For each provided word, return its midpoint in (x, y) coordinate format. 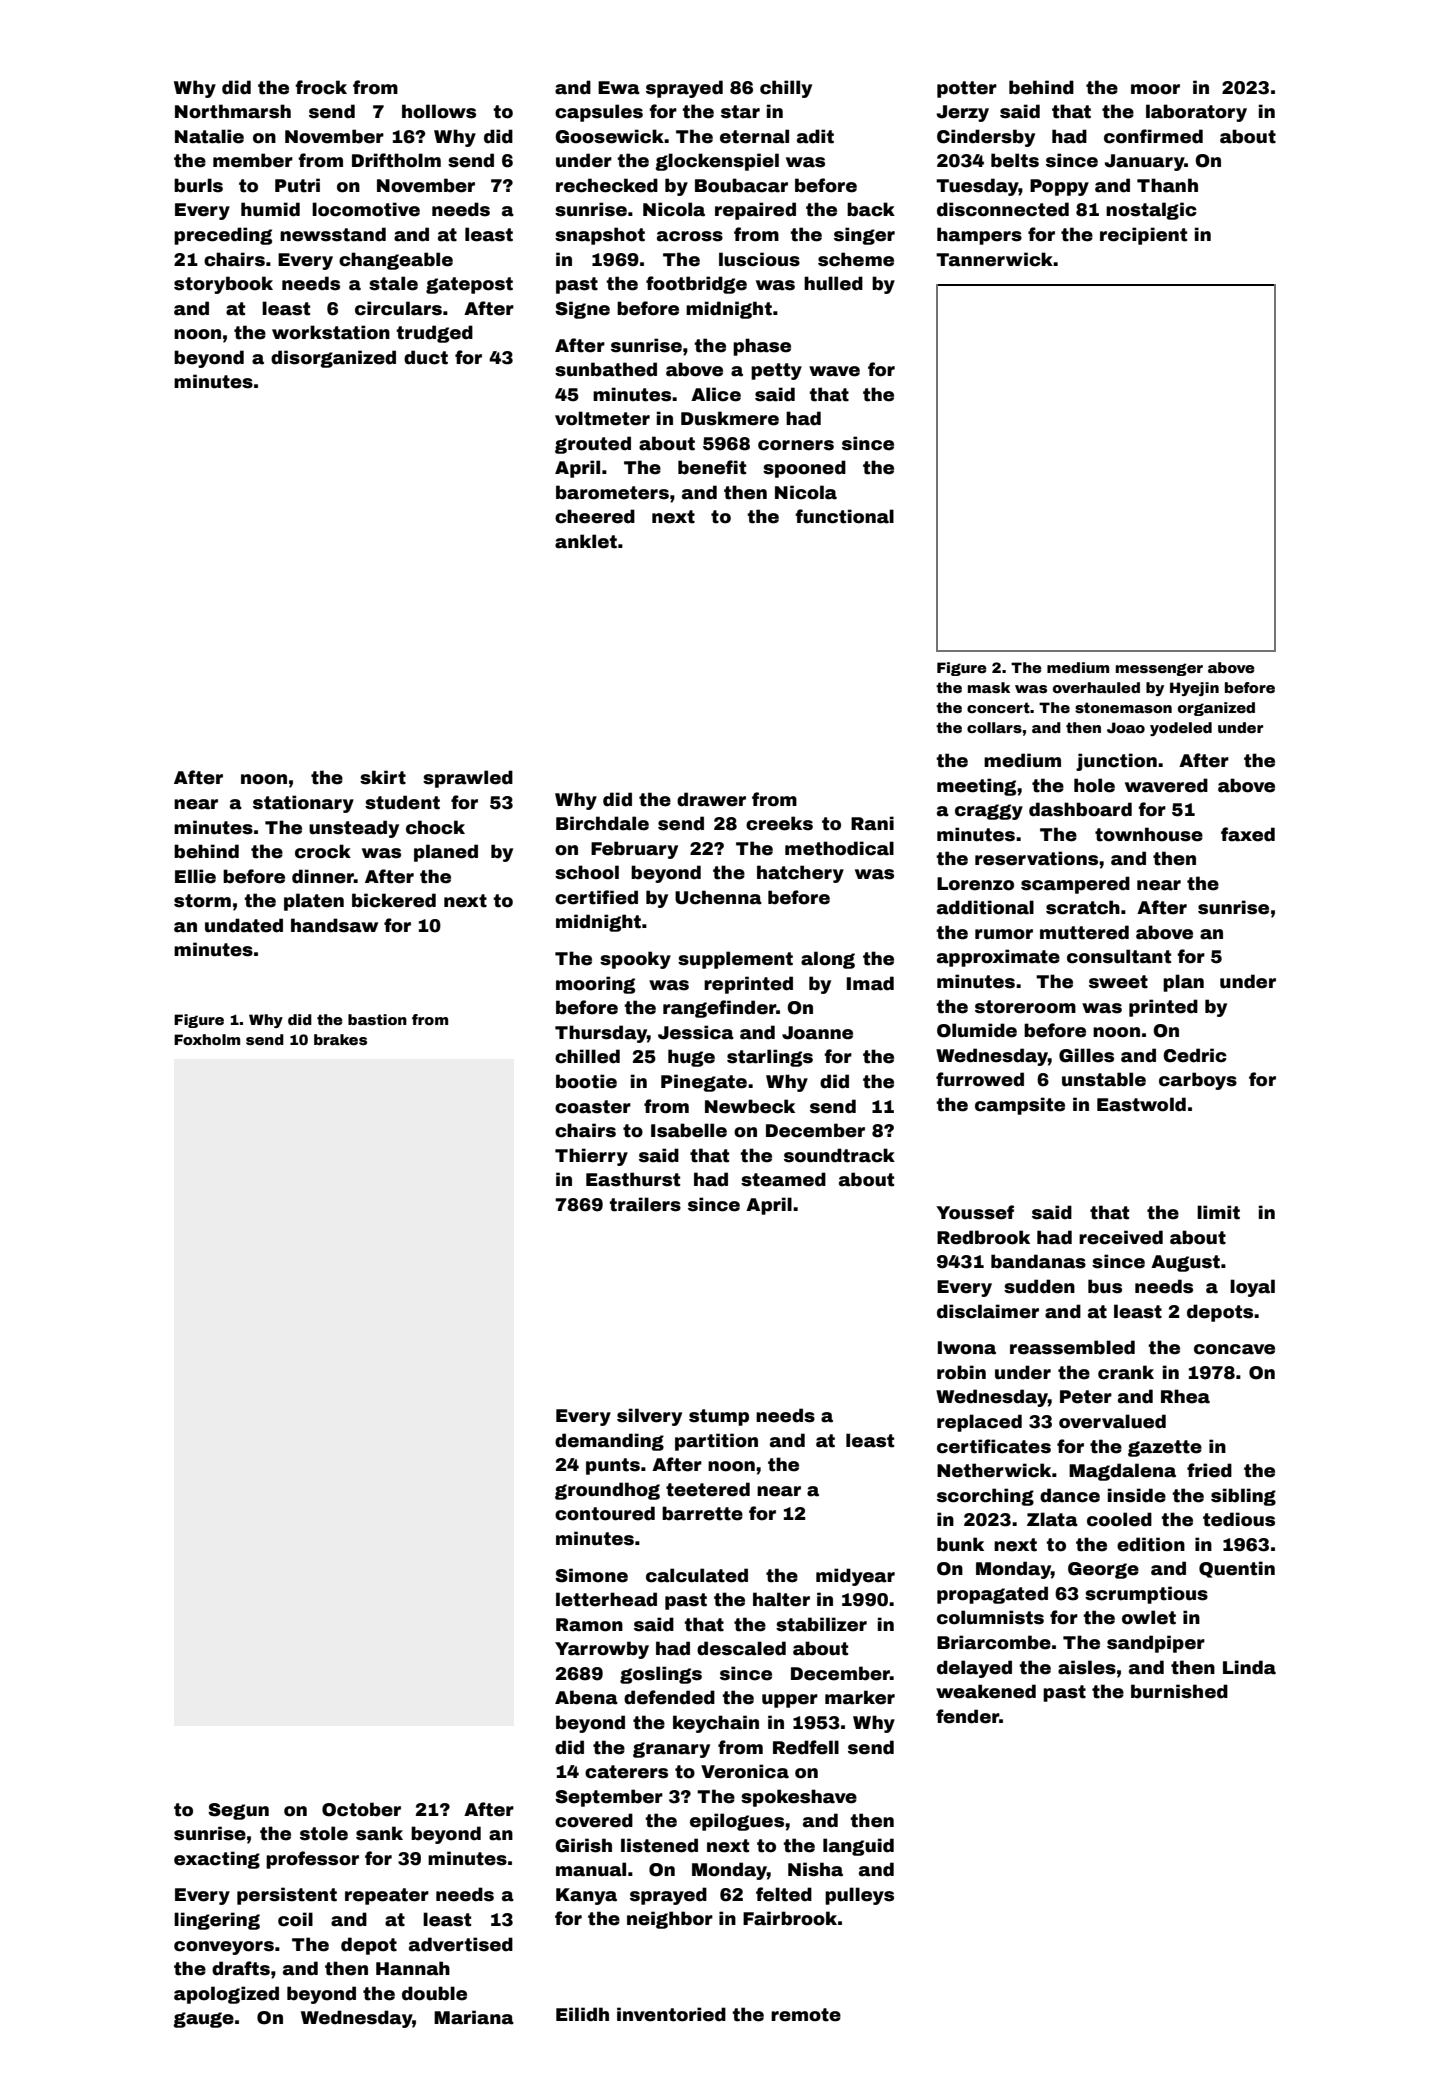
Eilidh (582, 2014)
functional (844, 516)
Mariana (474, 2017)
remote (806, 2015)
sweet (1118, 982)
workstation (331, 332)
